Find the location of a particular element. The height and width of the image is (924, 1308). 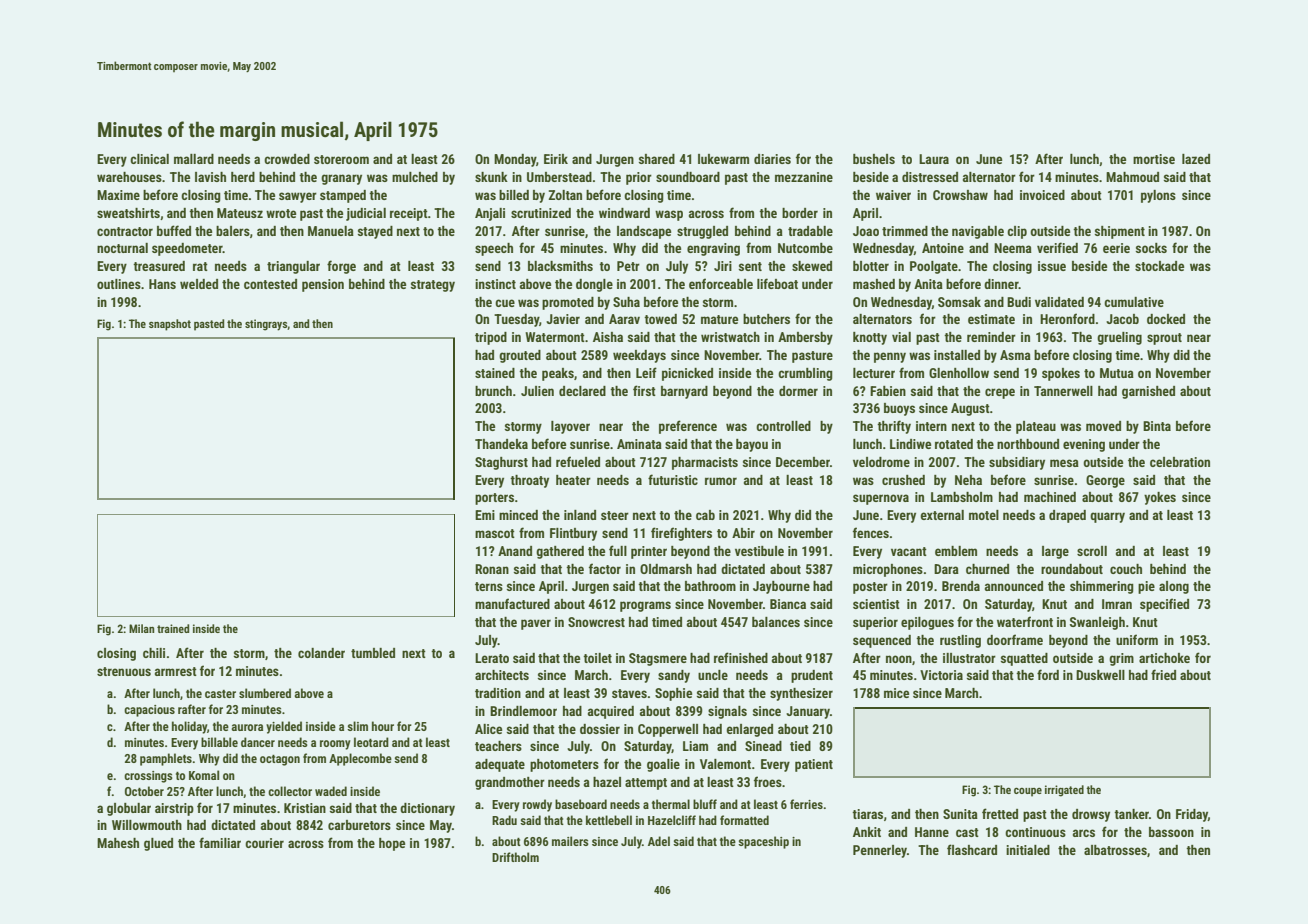

fences is located at coordinates (871, 532).
